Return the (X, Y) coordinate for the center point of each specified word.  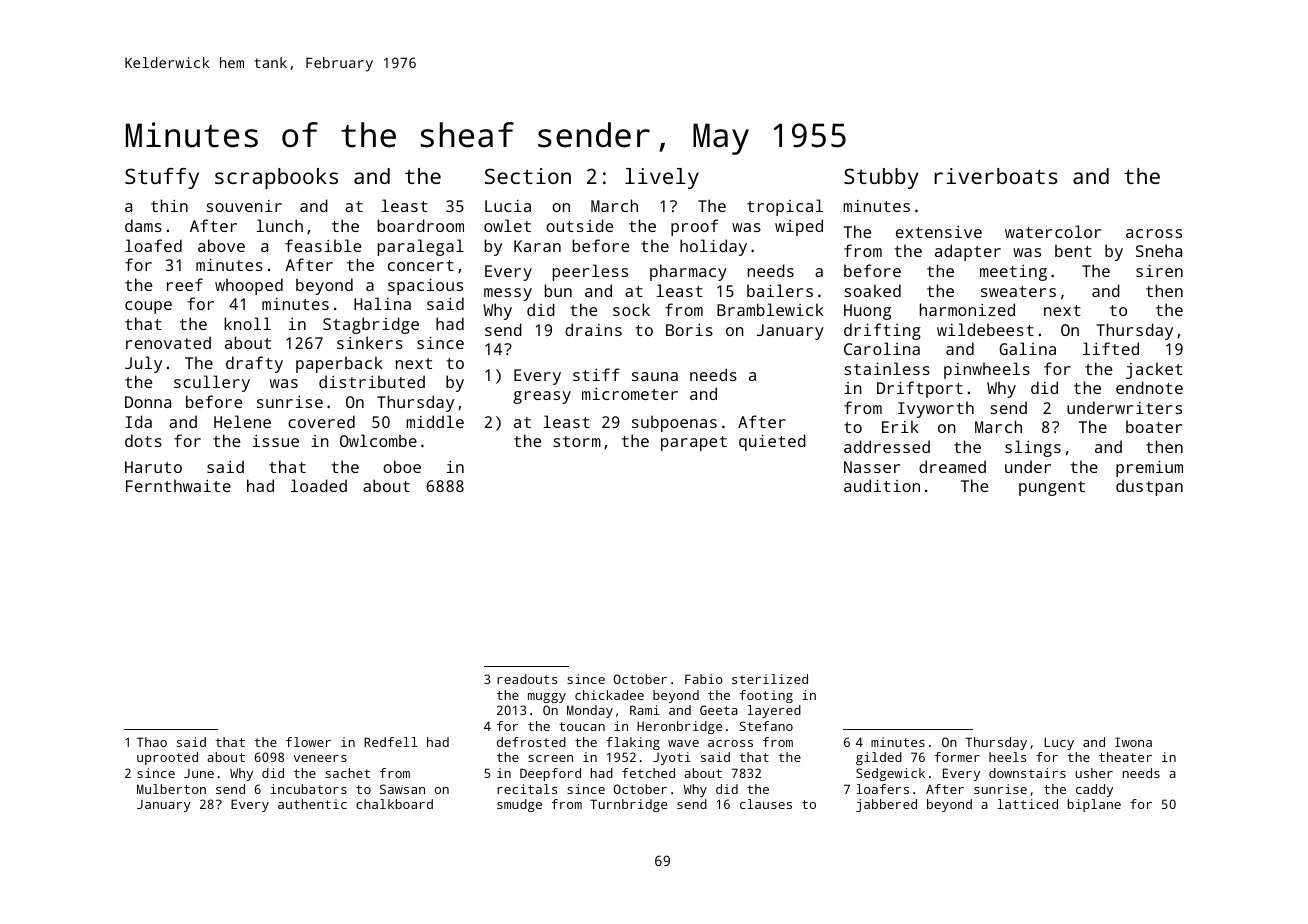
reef (185, 284)
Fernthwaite (178, 485)
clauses (766, 804)
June (199, 773)
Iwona (1133, 742)
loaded (319, 485)
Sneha (1159, 250)
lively (662, 178)
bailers (780, 290)
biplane (1094, 805)
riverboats (996, 176)
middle (435, 421)
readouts (527, 679)
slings (1033, 448)
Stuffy (162, 178)
